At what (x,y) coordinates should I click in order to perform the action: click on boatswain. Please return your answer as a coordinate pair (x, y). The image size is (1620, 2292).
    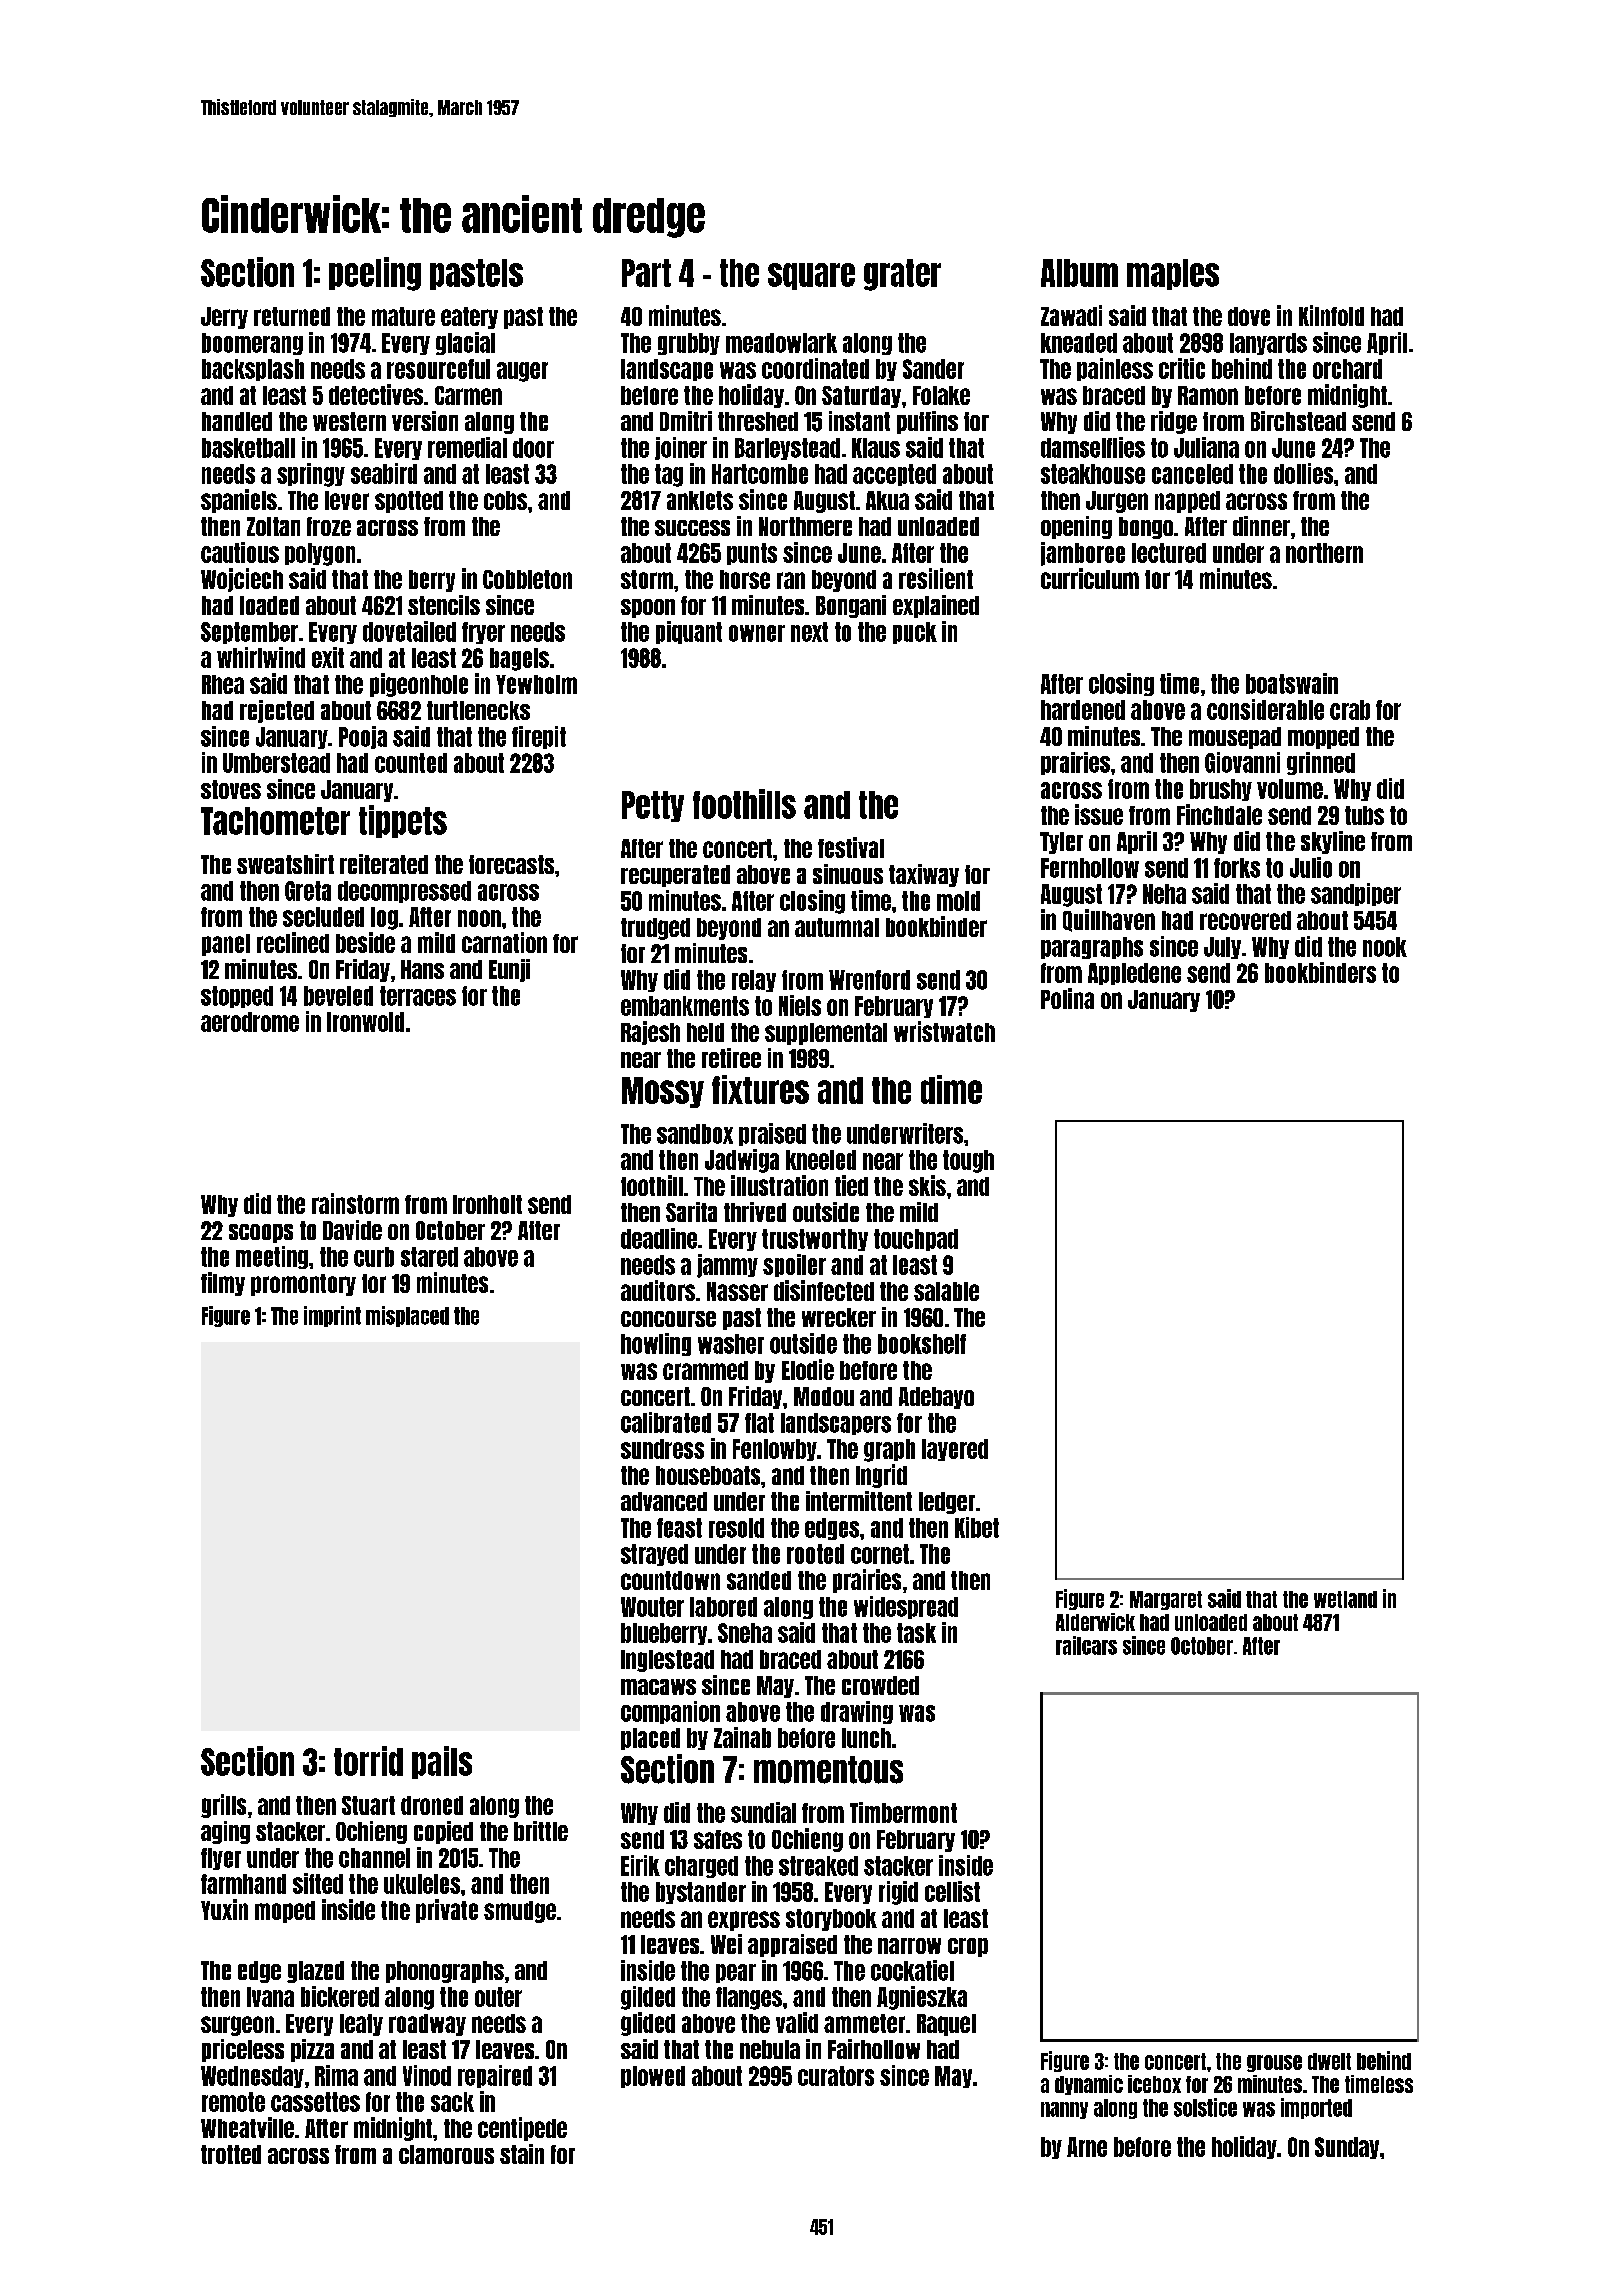
    Looking at the image, I should click on (1292, 683).
